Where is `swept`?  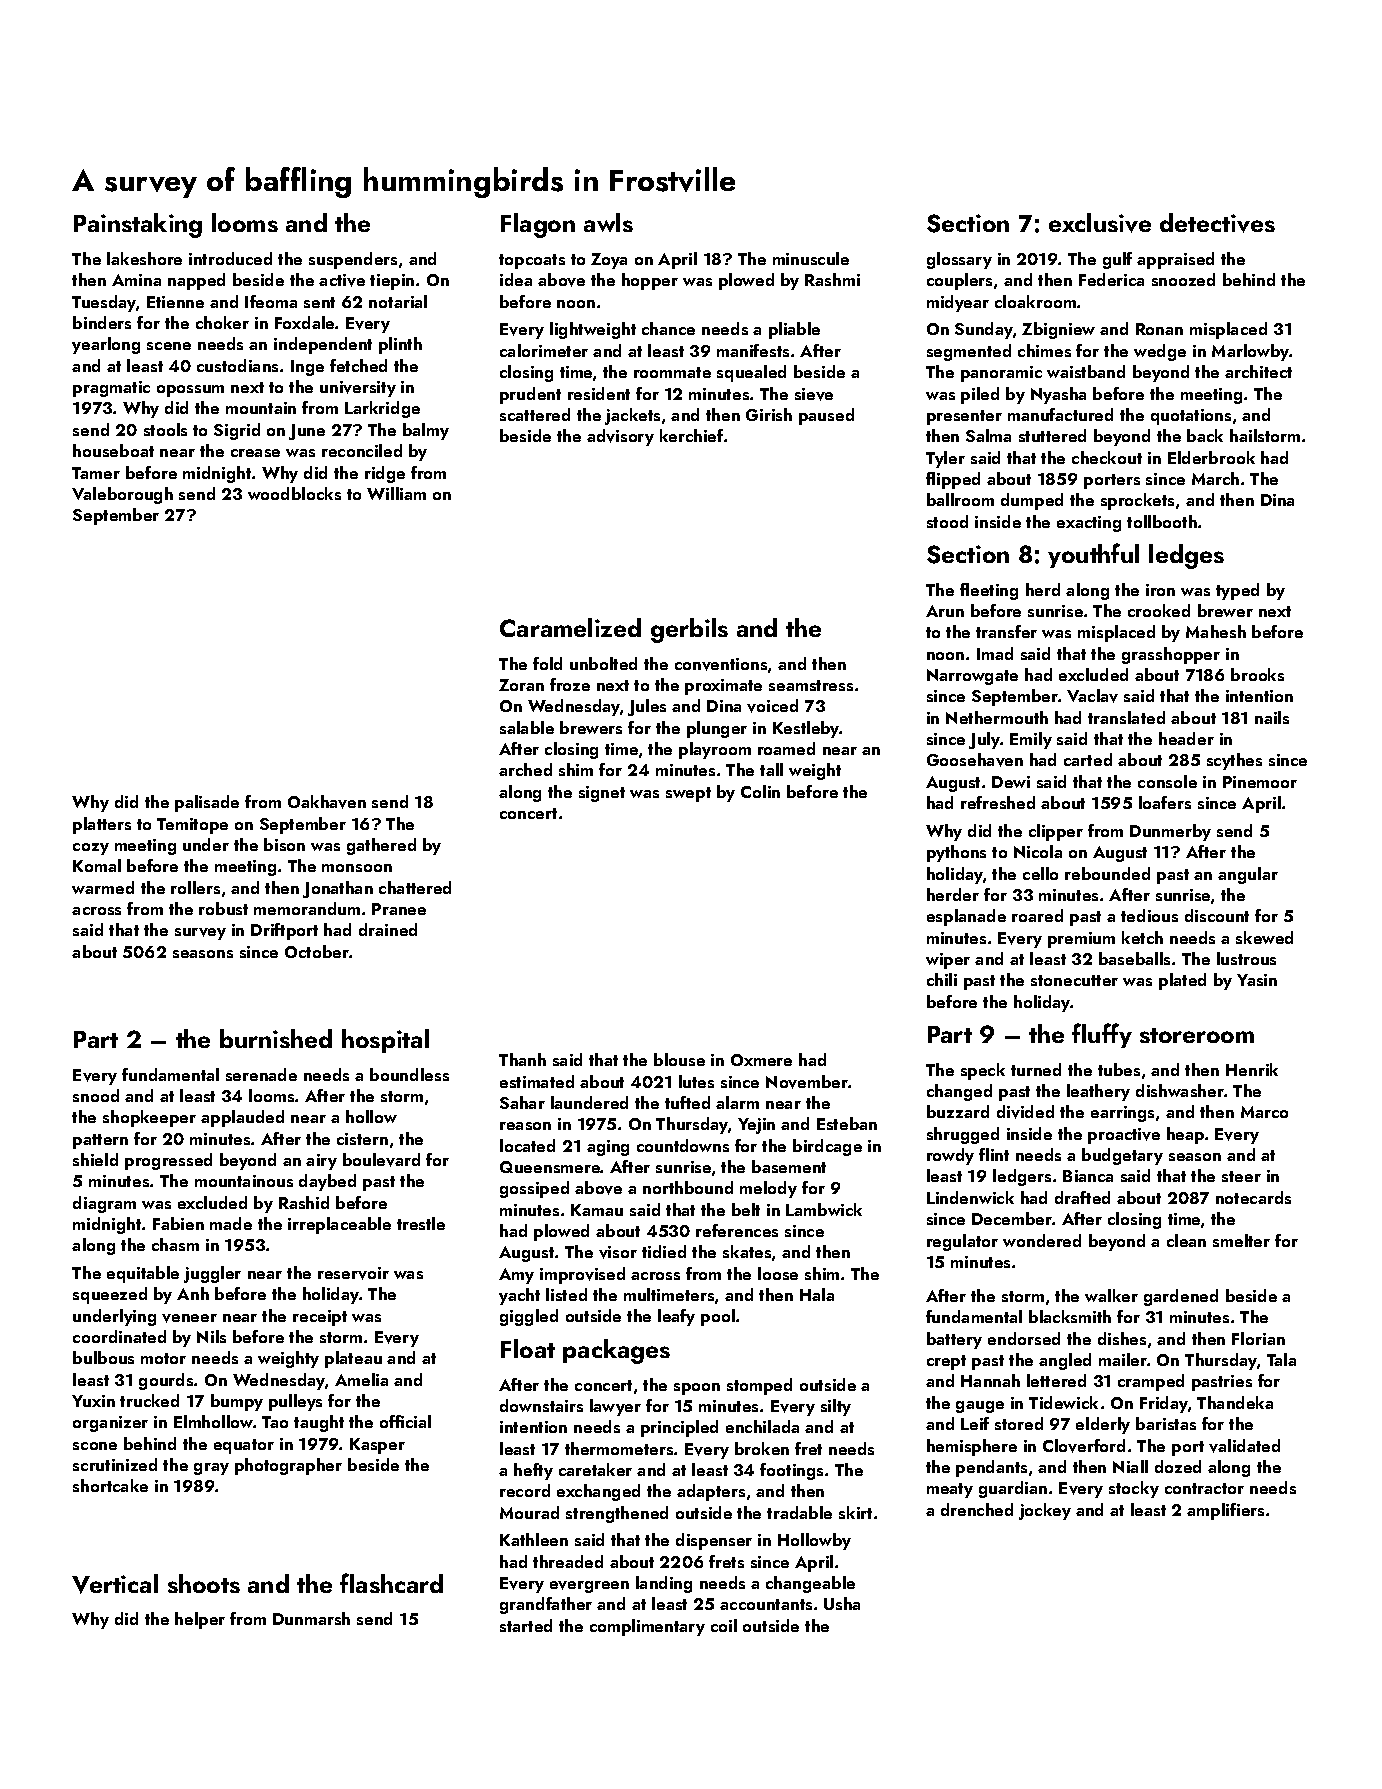
swept is located at coordinates (688, 794).
